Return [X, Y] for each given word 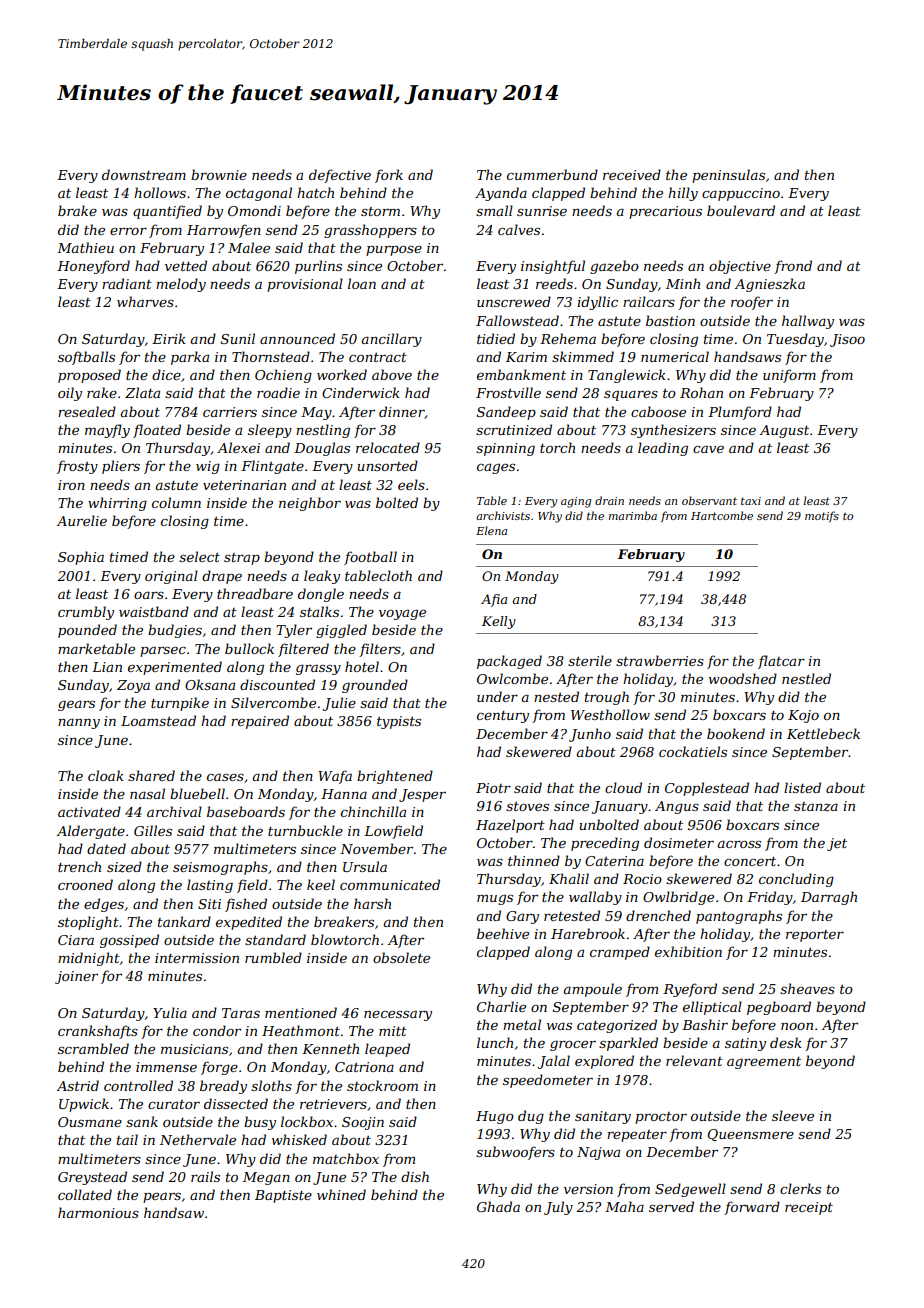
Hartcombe [722, 515]
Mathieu [85, 247]
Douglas [322, 449]
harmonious [98, 1212]
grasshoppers [370, 231]
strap [242, 559]
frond [793, 267]
